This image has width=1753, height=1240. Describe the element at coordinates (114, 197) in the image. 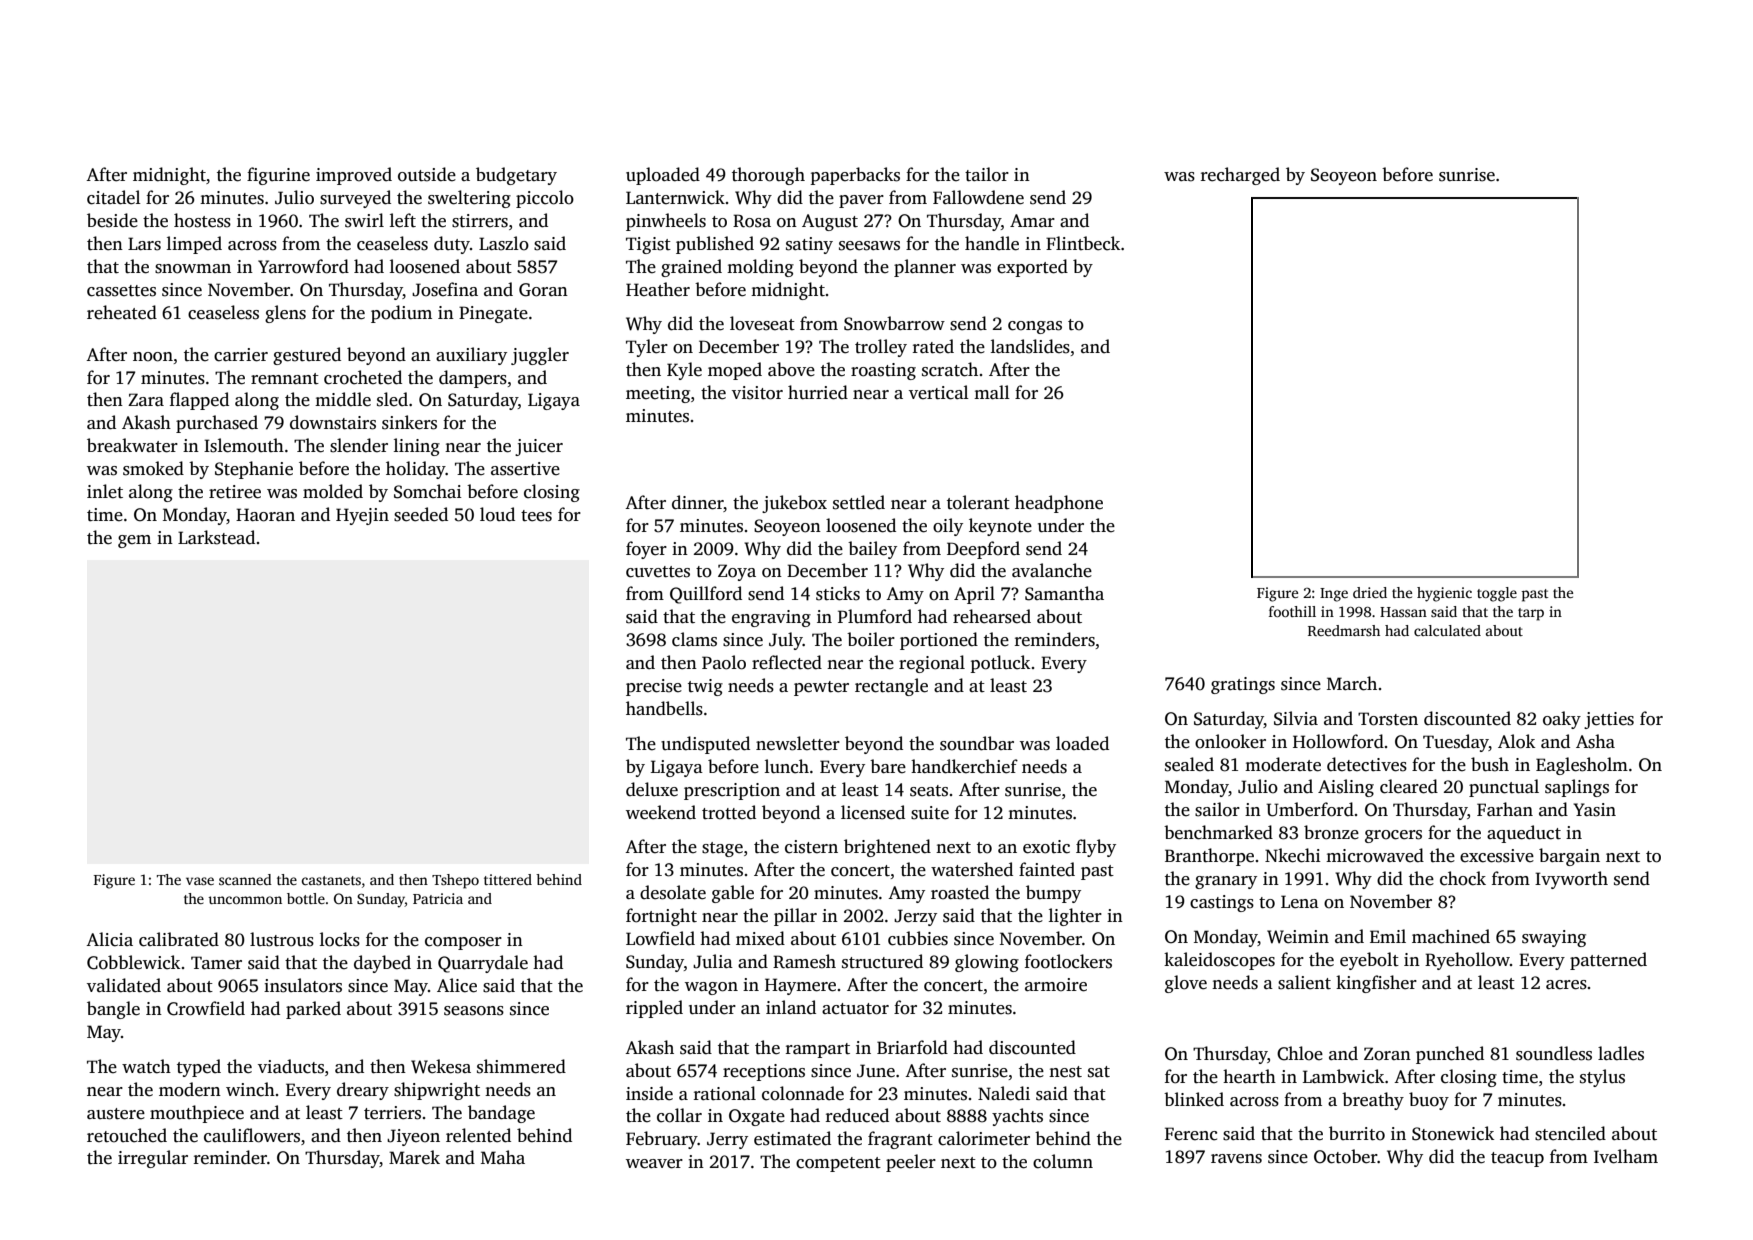

I see `citadel` at that location.
